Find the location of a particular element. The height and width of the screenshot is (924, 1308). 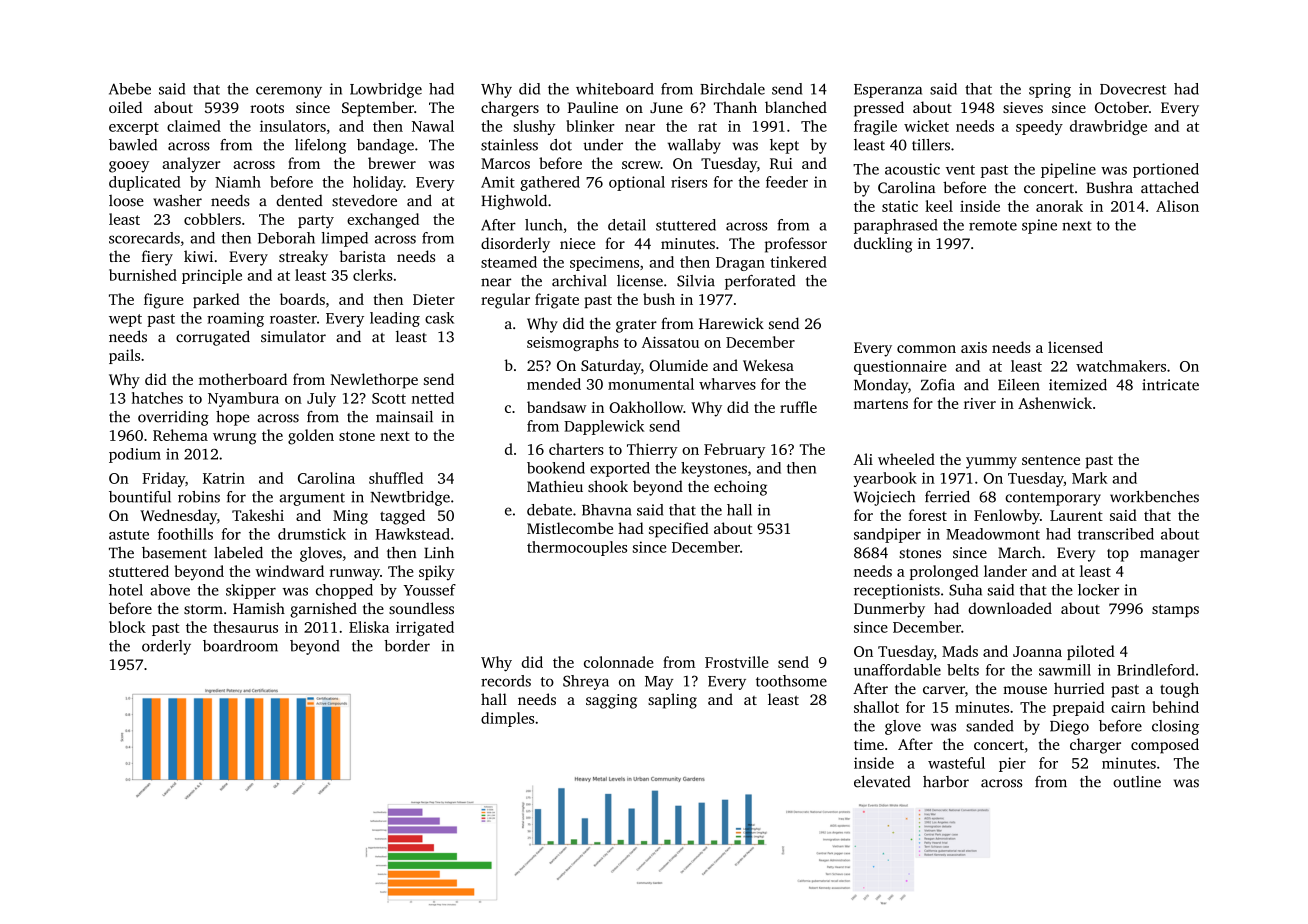

argument is located at coordinates (312, 499).
